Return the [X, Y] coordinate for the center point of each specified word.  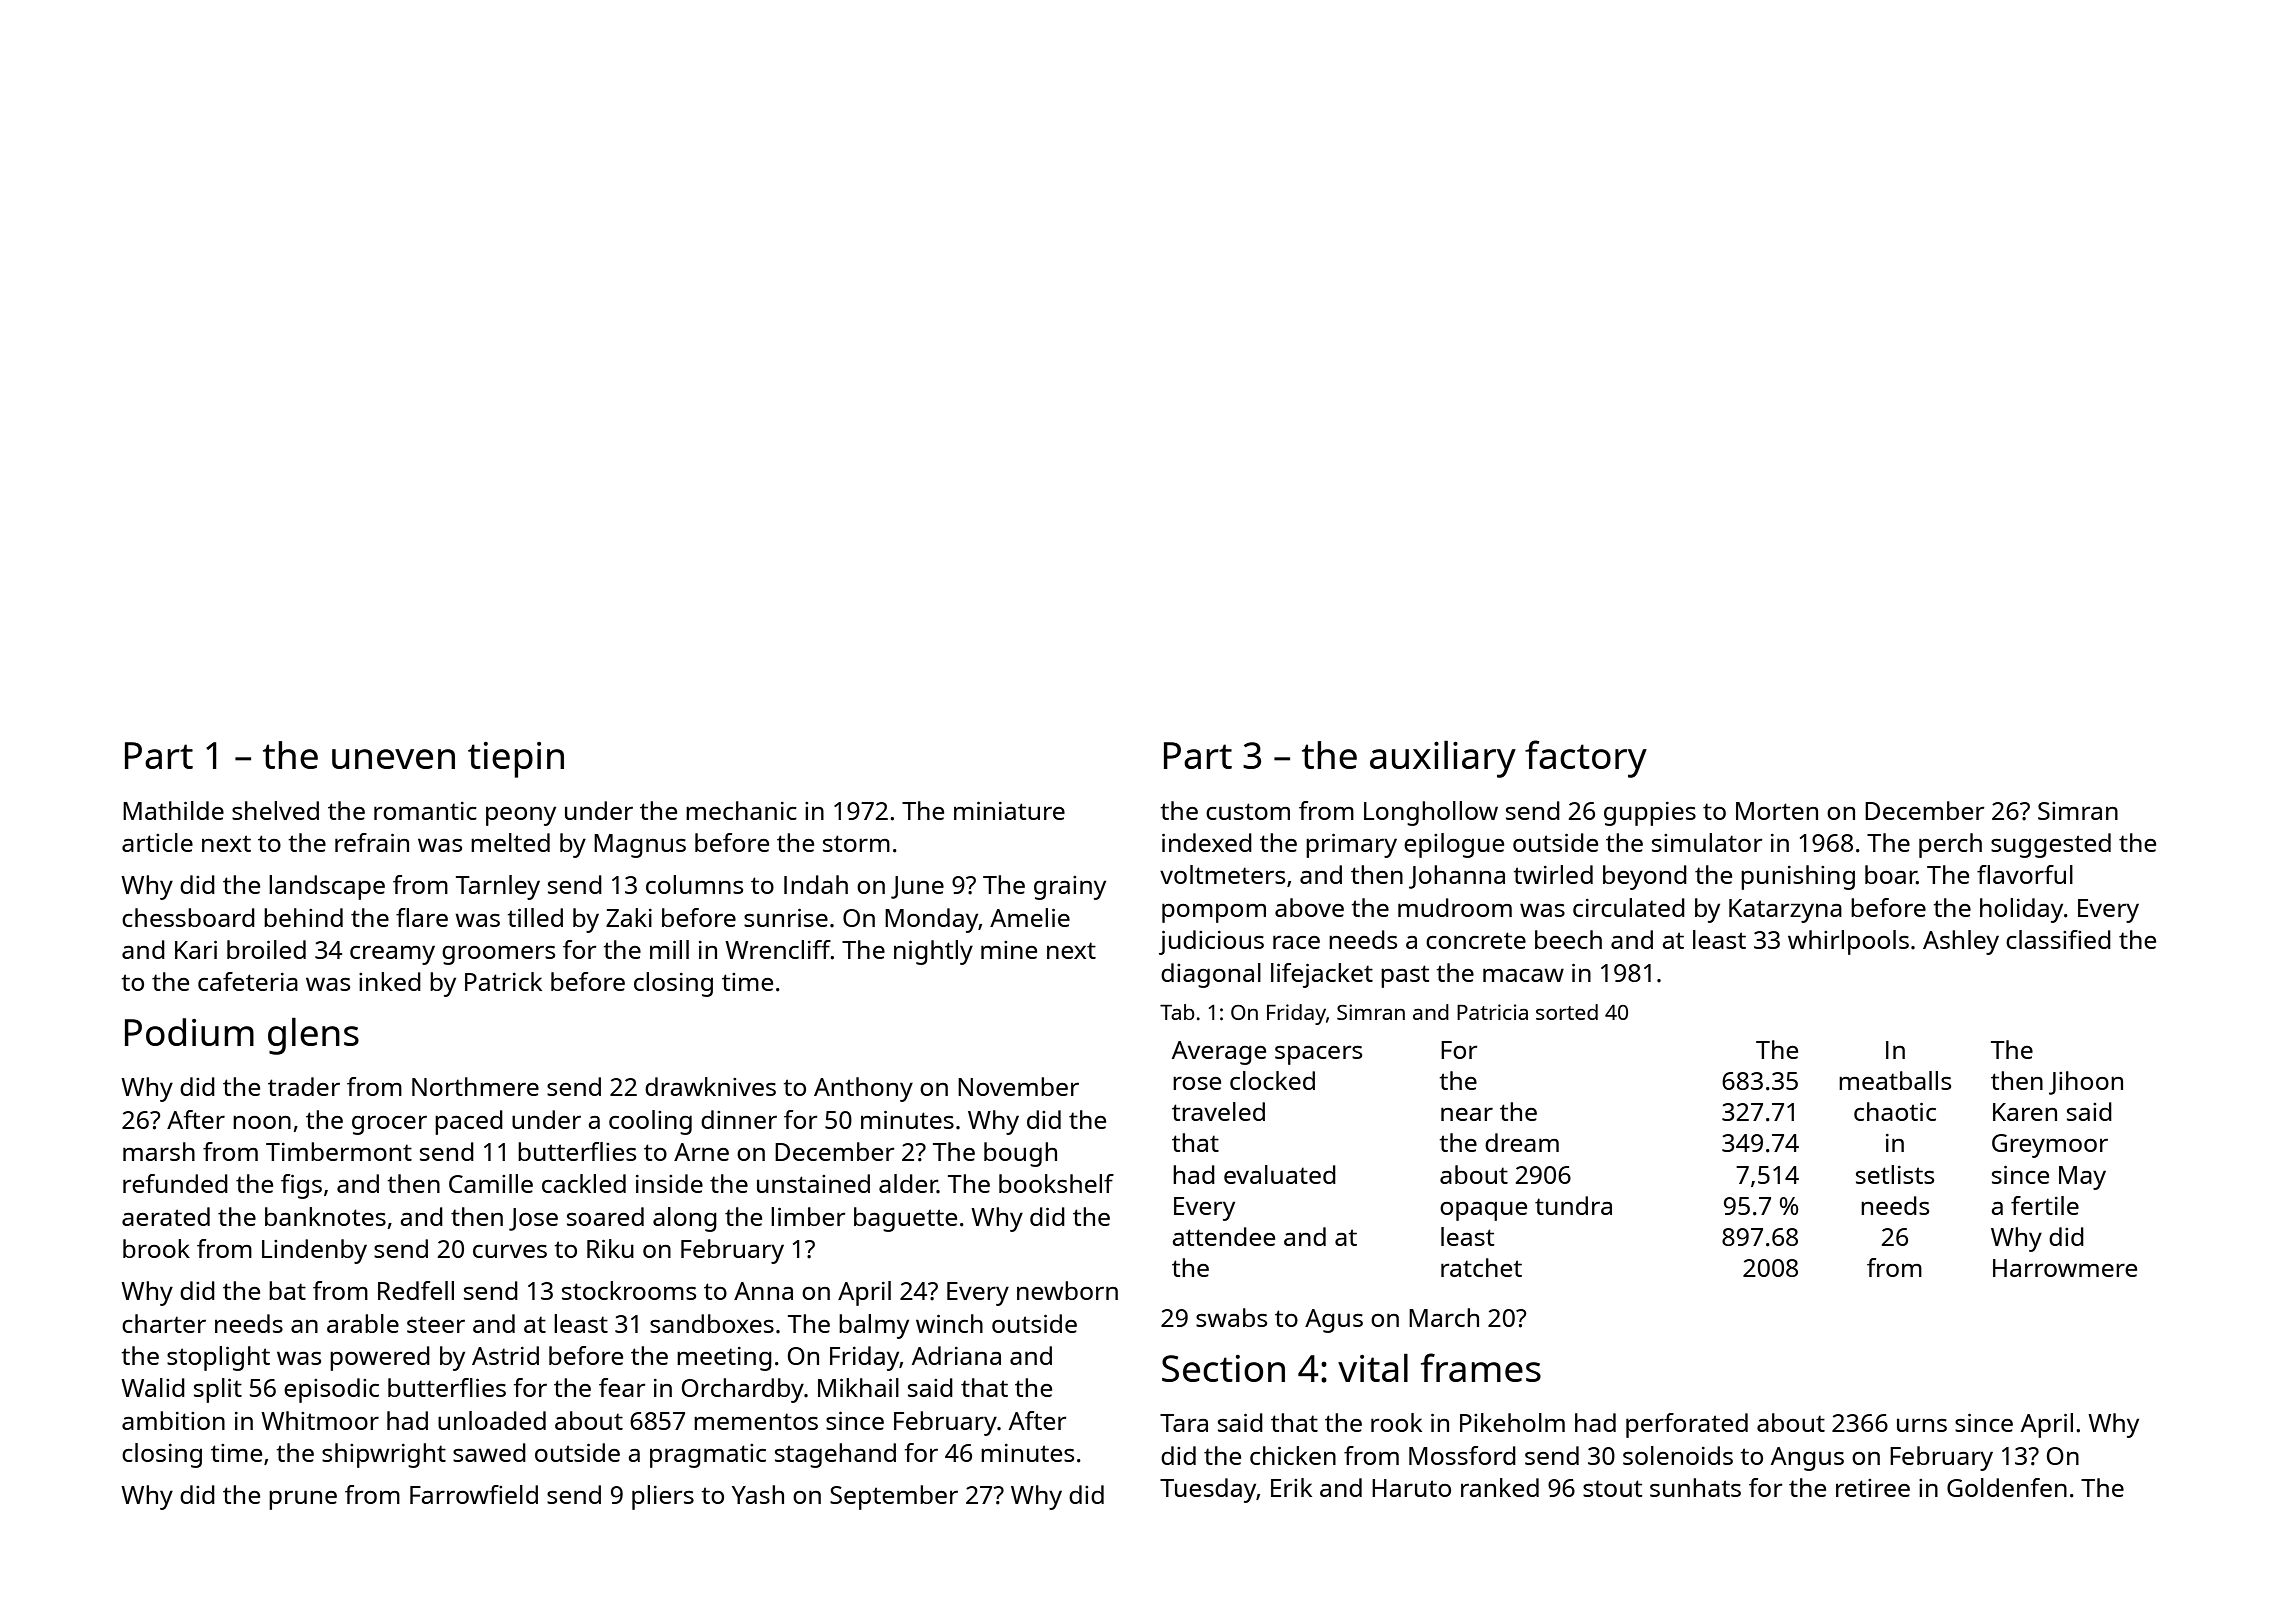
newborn [1067, 1290]
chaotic [1895, 1111]
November [1018, 1086]
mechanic [741, 810]
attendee [1223, 1236]
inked [390, 981]
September [894, 1497]
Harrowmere [2065, 1268]
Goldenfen [2007, 1487]
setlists [1895, 1174]
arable [363, 1323]
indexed [1207, 842]
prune [303, 1500]
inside [669, 1183]
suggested [2051, 845]
